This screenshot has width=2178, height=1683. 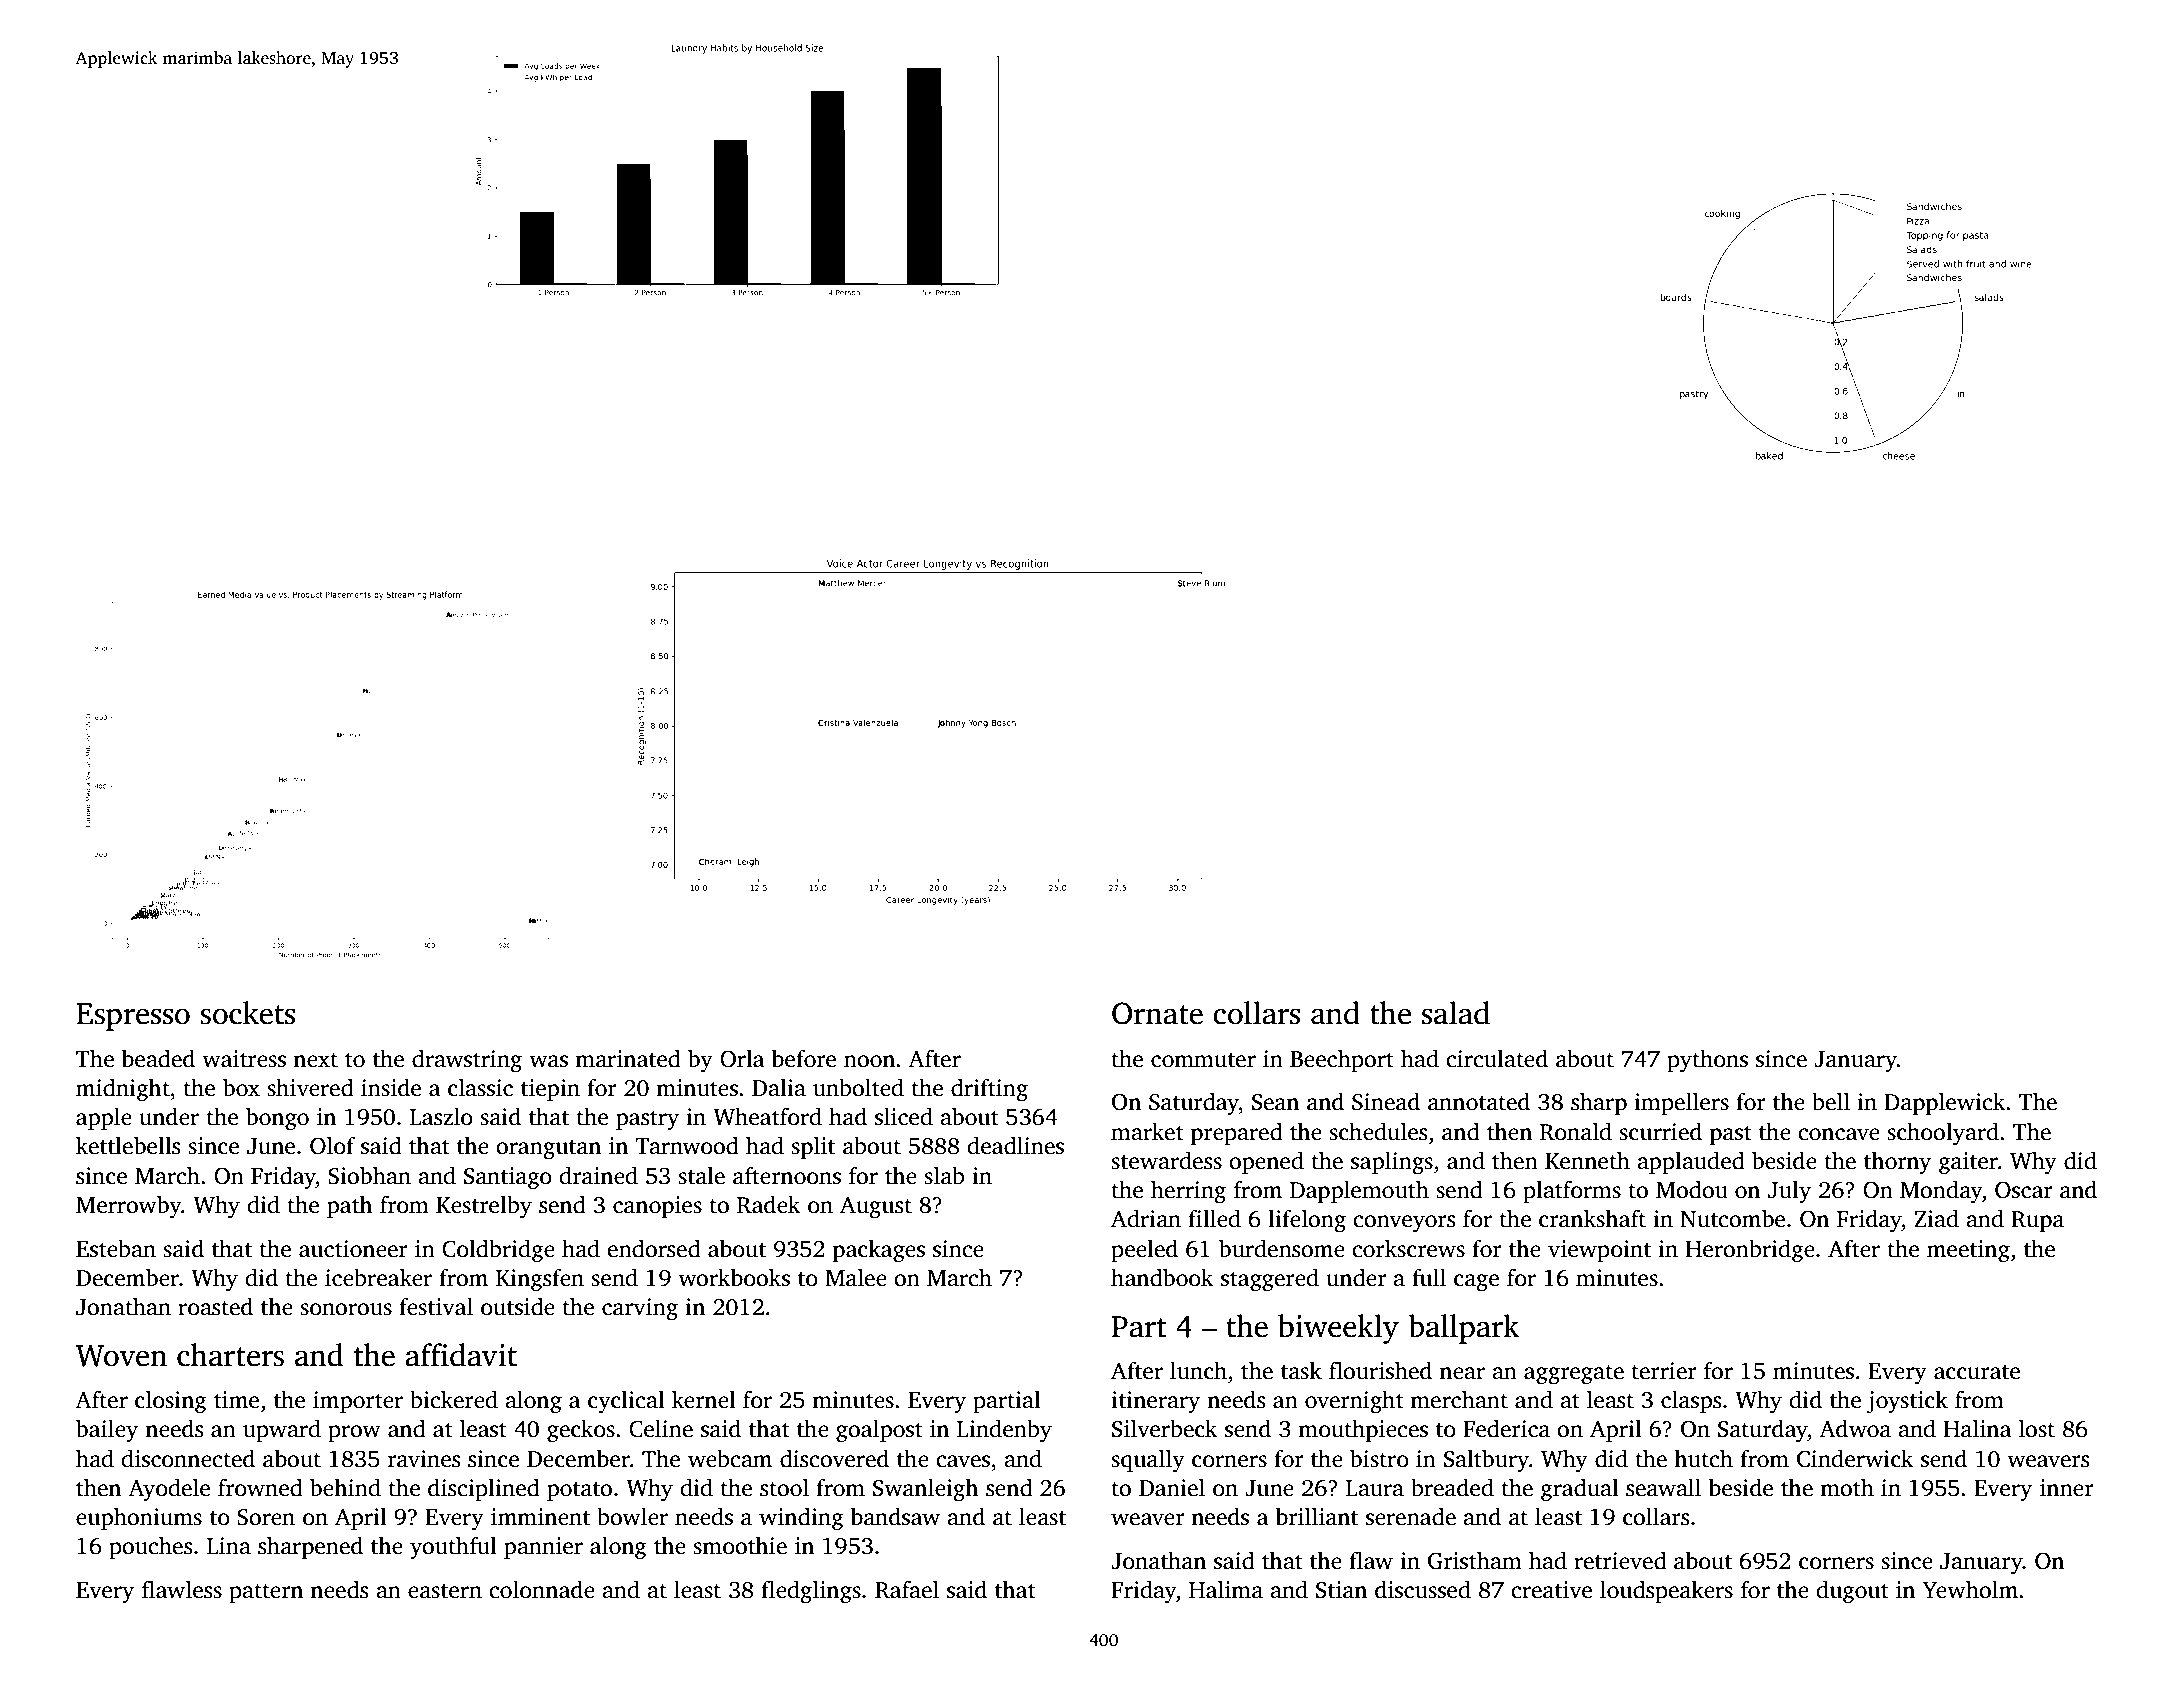 I want to click on Malee, so click(x=856, y=1277).
